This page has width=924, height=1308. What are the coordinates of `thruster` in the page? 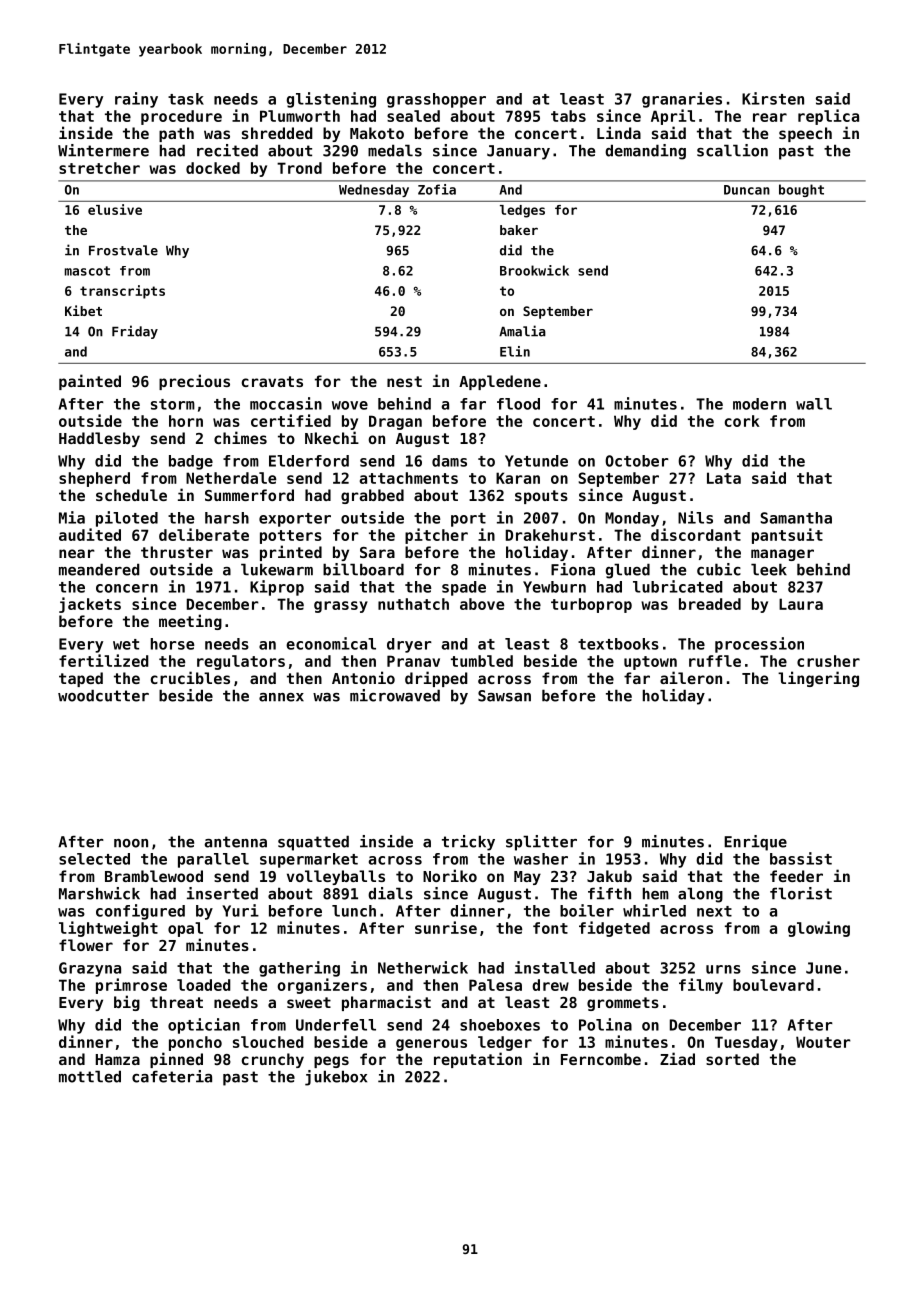 It's located at (177, 552).
